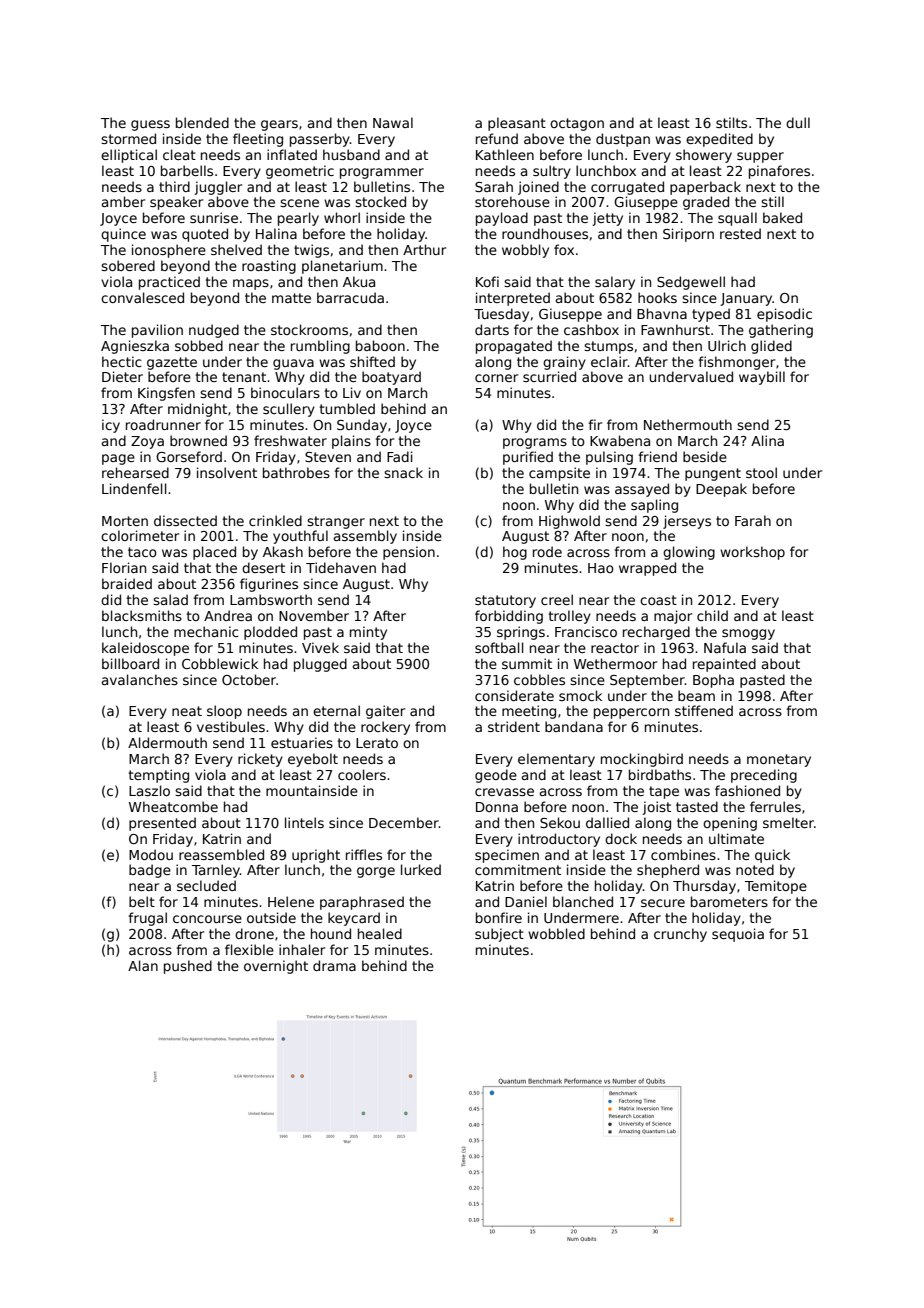  Describe the element at coordinates (409, 553) in the image. I see `pension` at that location.
